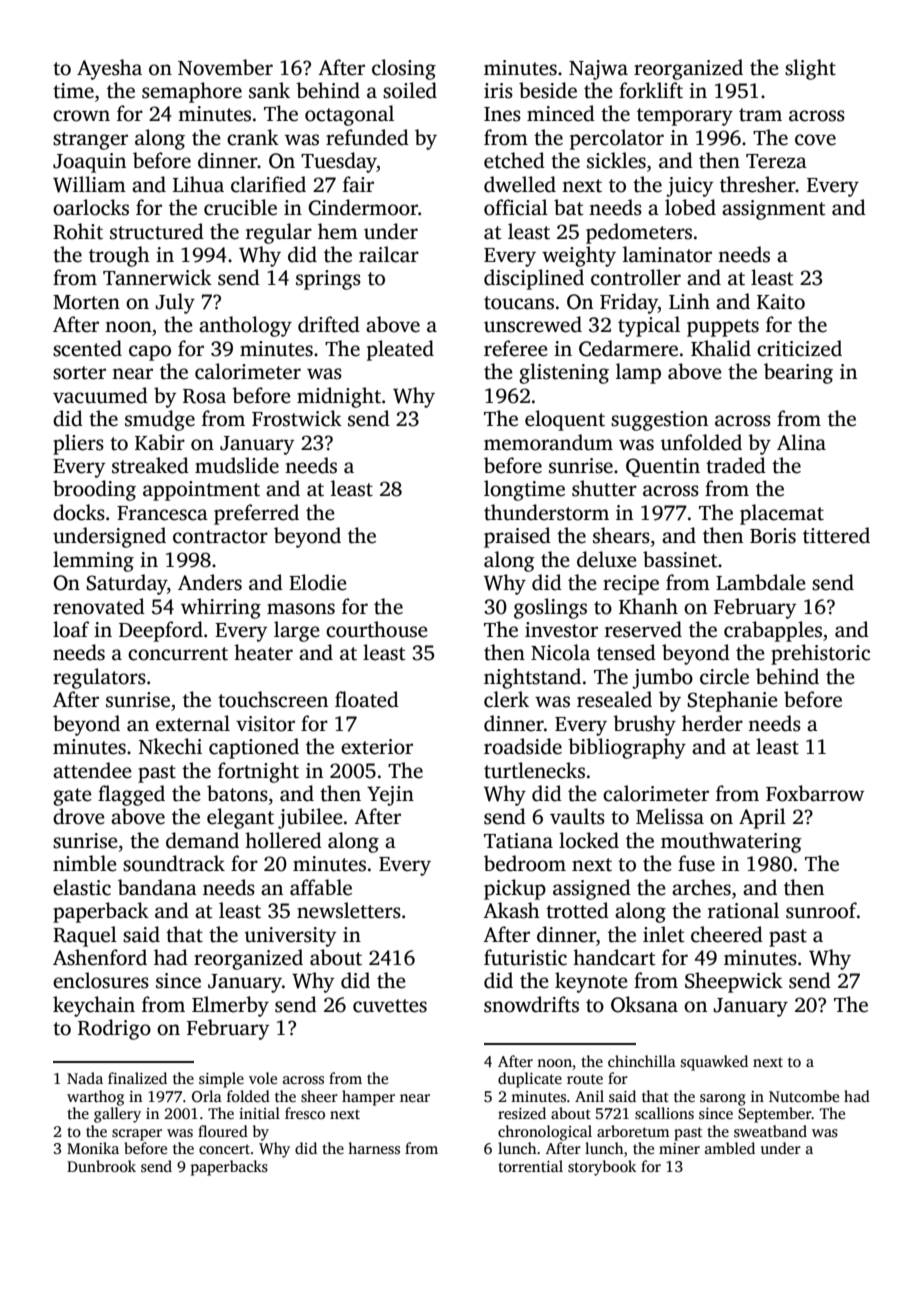 This page has height=1311, width=924. I want to click on Tereza, so click(776, 161).
